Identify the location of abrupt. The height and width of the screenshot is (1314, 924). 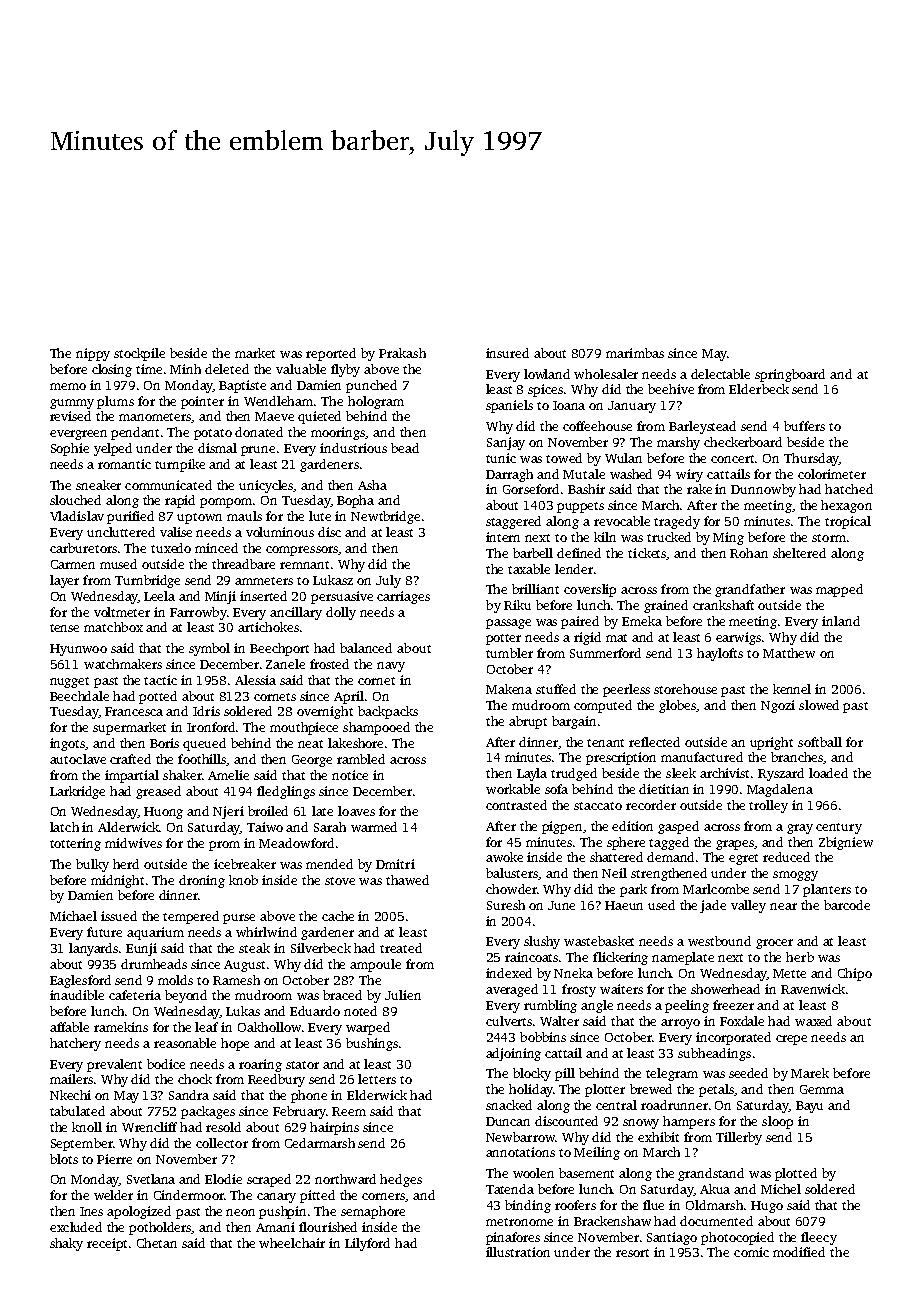
(528, 722).
